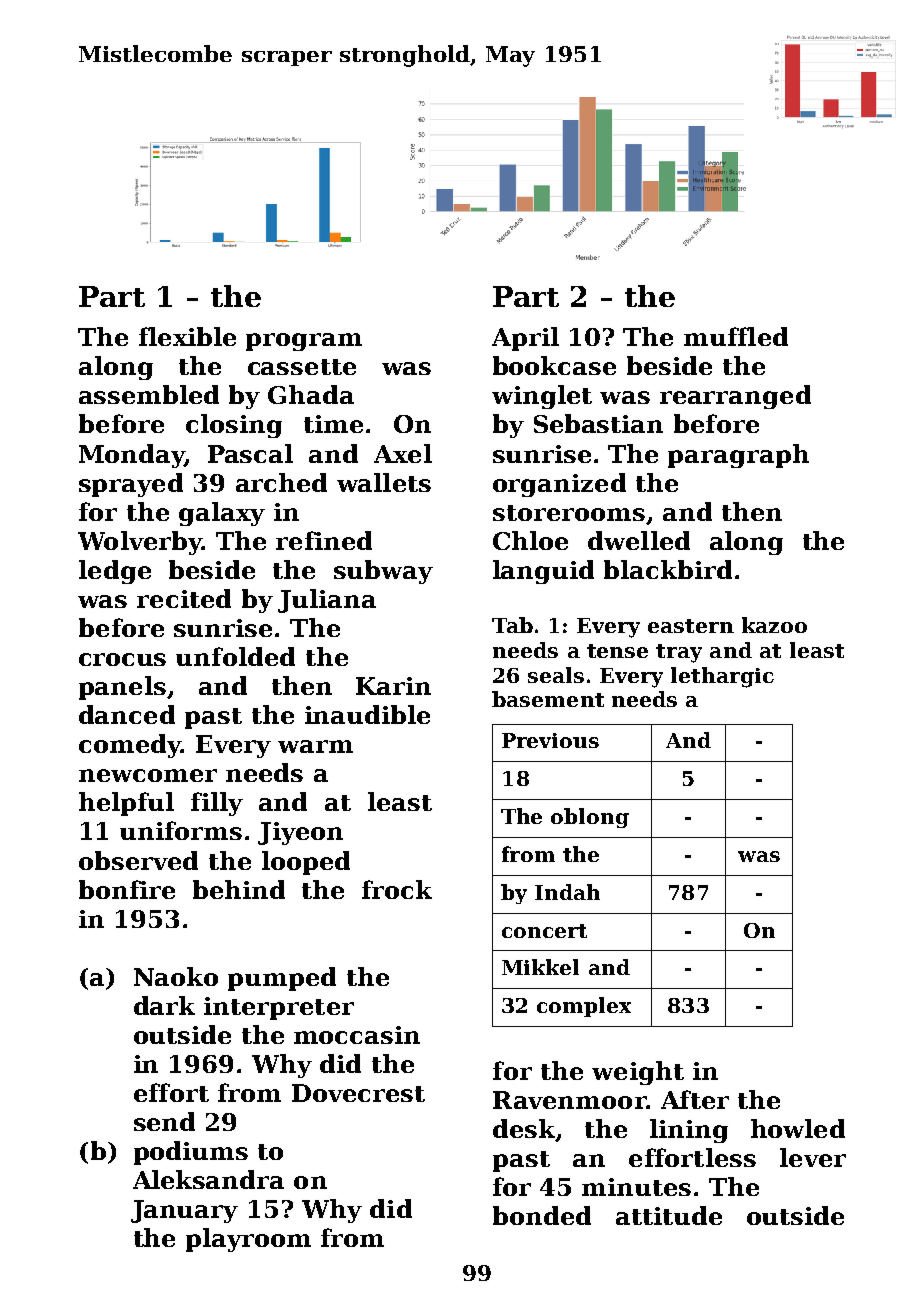  I want to click on bookcase, so click(554, 365).
